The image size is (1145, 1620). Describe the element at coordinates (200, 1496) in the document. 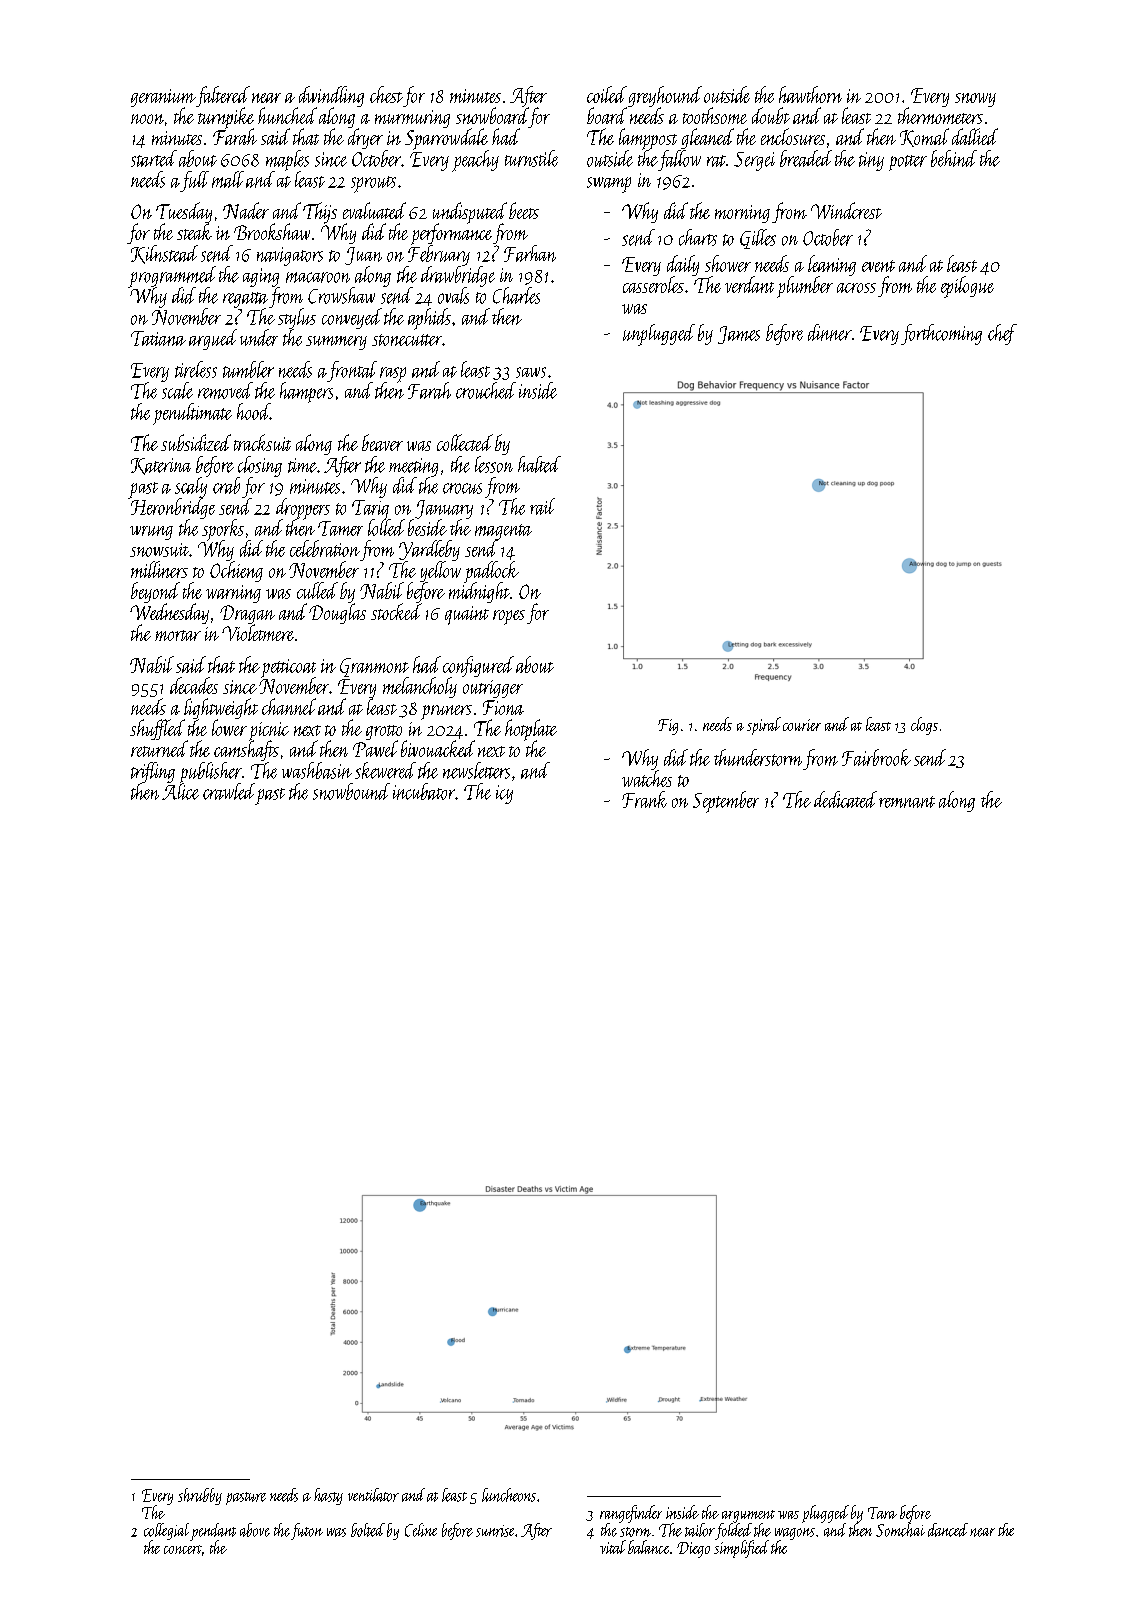

I see `shrubby` at that location.
